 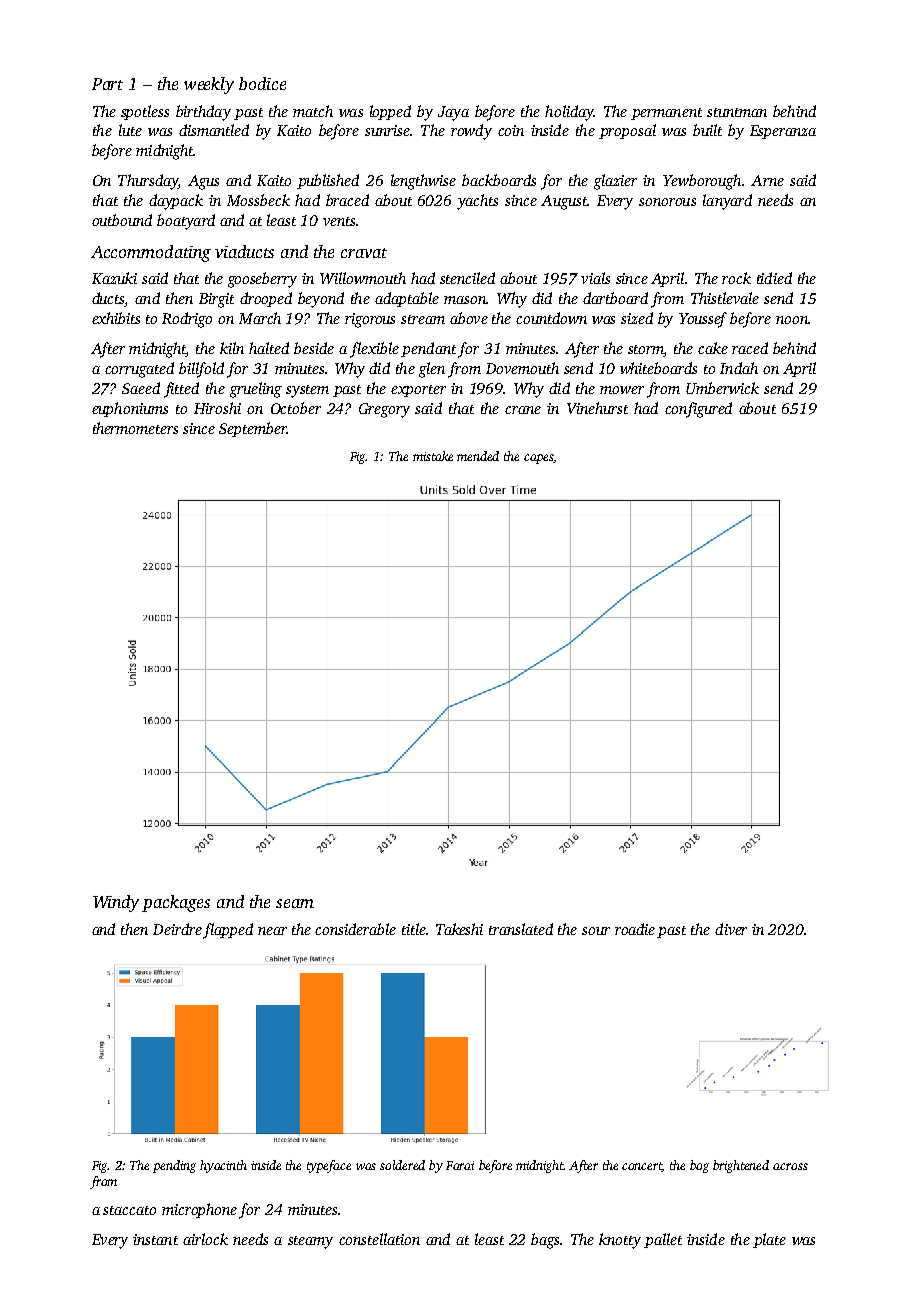 I want to click on packages, so click(x=176, y=903).
